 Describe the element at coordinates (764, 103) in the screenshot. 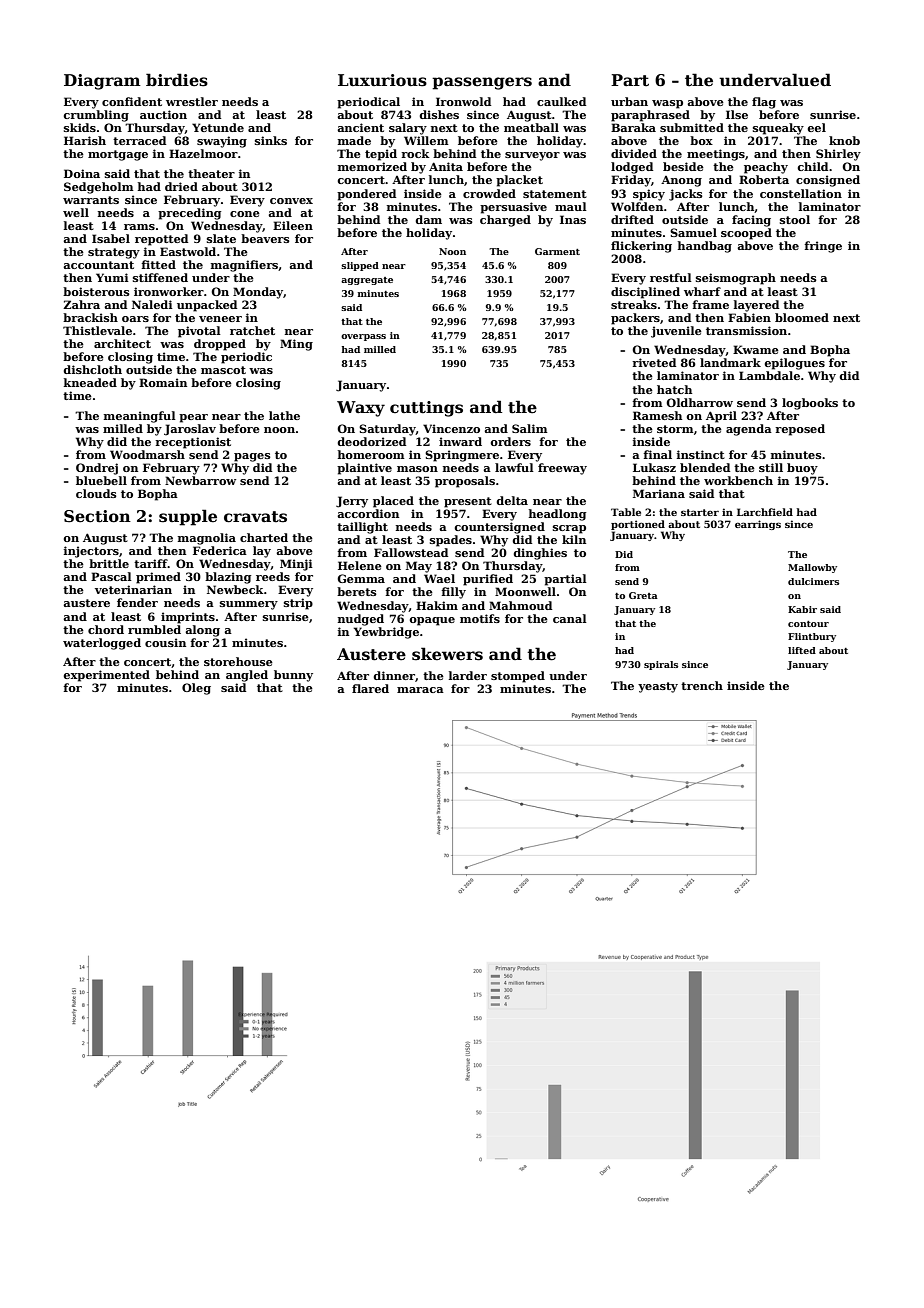

I see `flag` at that location.
